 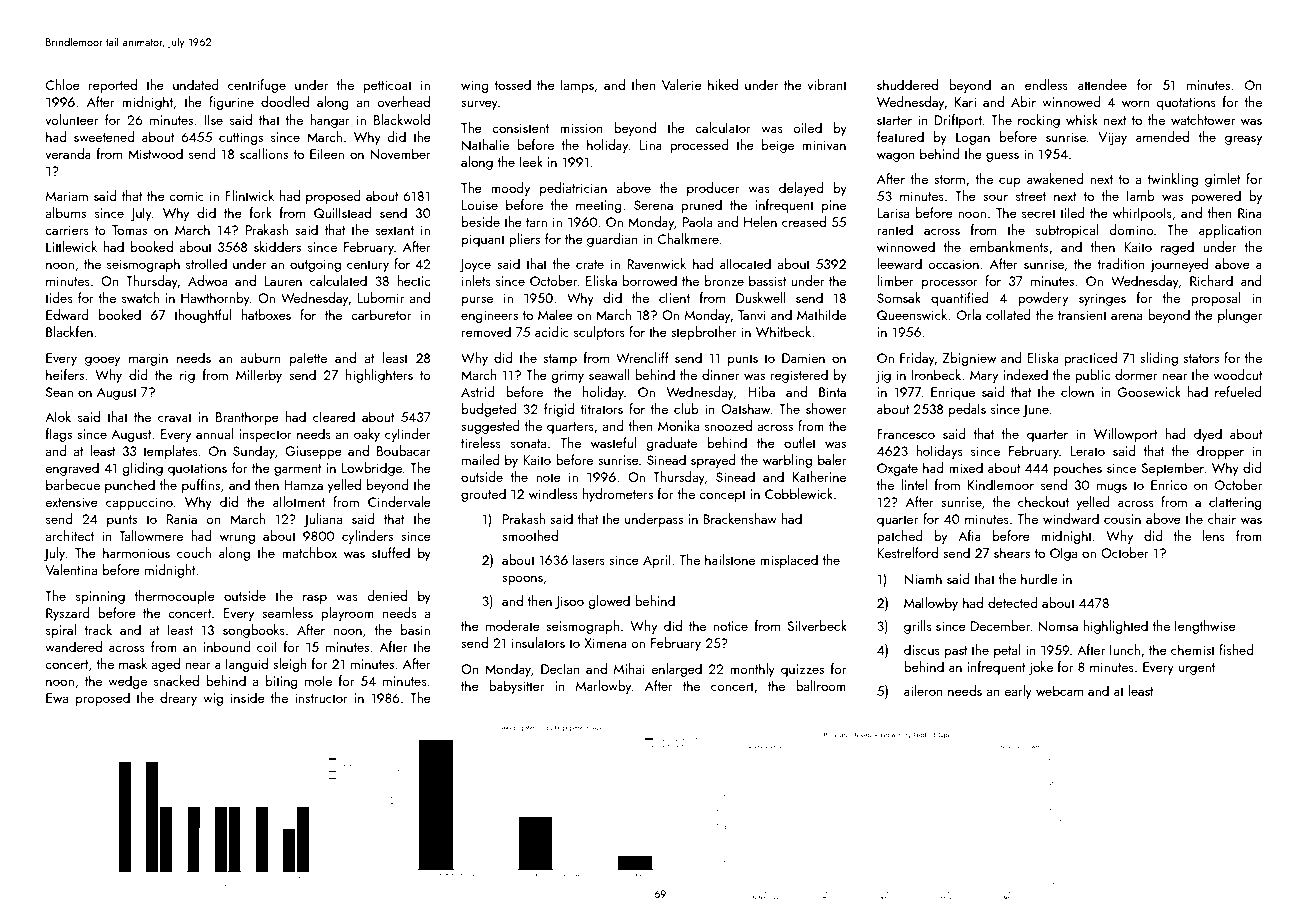 What do you see at coordinates (656, 263) in the screenshot?
I see `Ravenwick` at bounding box center [656, 263].
